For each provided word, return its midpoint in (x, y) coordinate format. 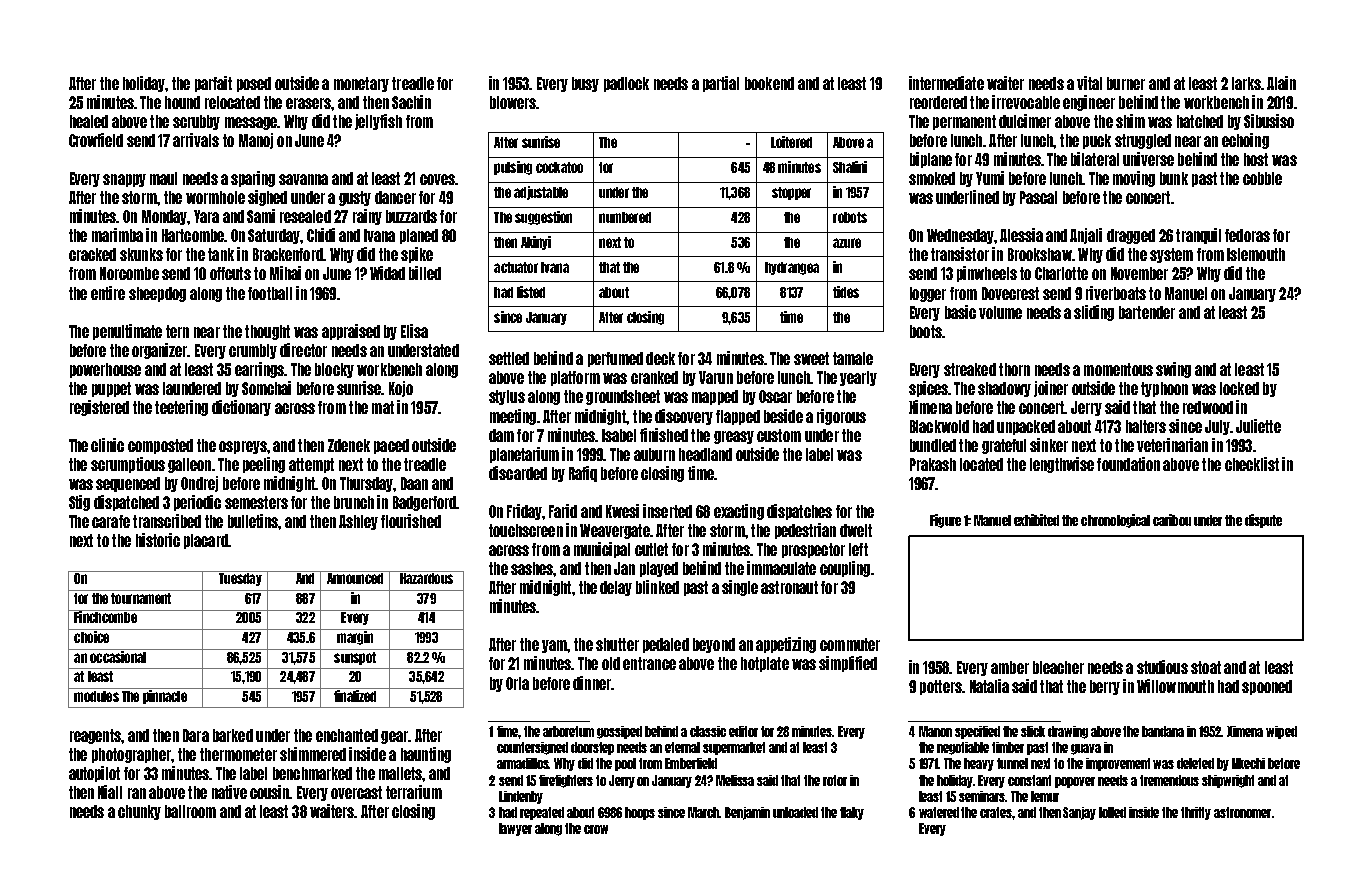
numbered (625, 217)
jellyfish (378, 122)
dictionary (241, 408)
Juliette (1258, 426)
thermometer (238, 754)
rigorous (841, 417)
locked (1239, 388)
